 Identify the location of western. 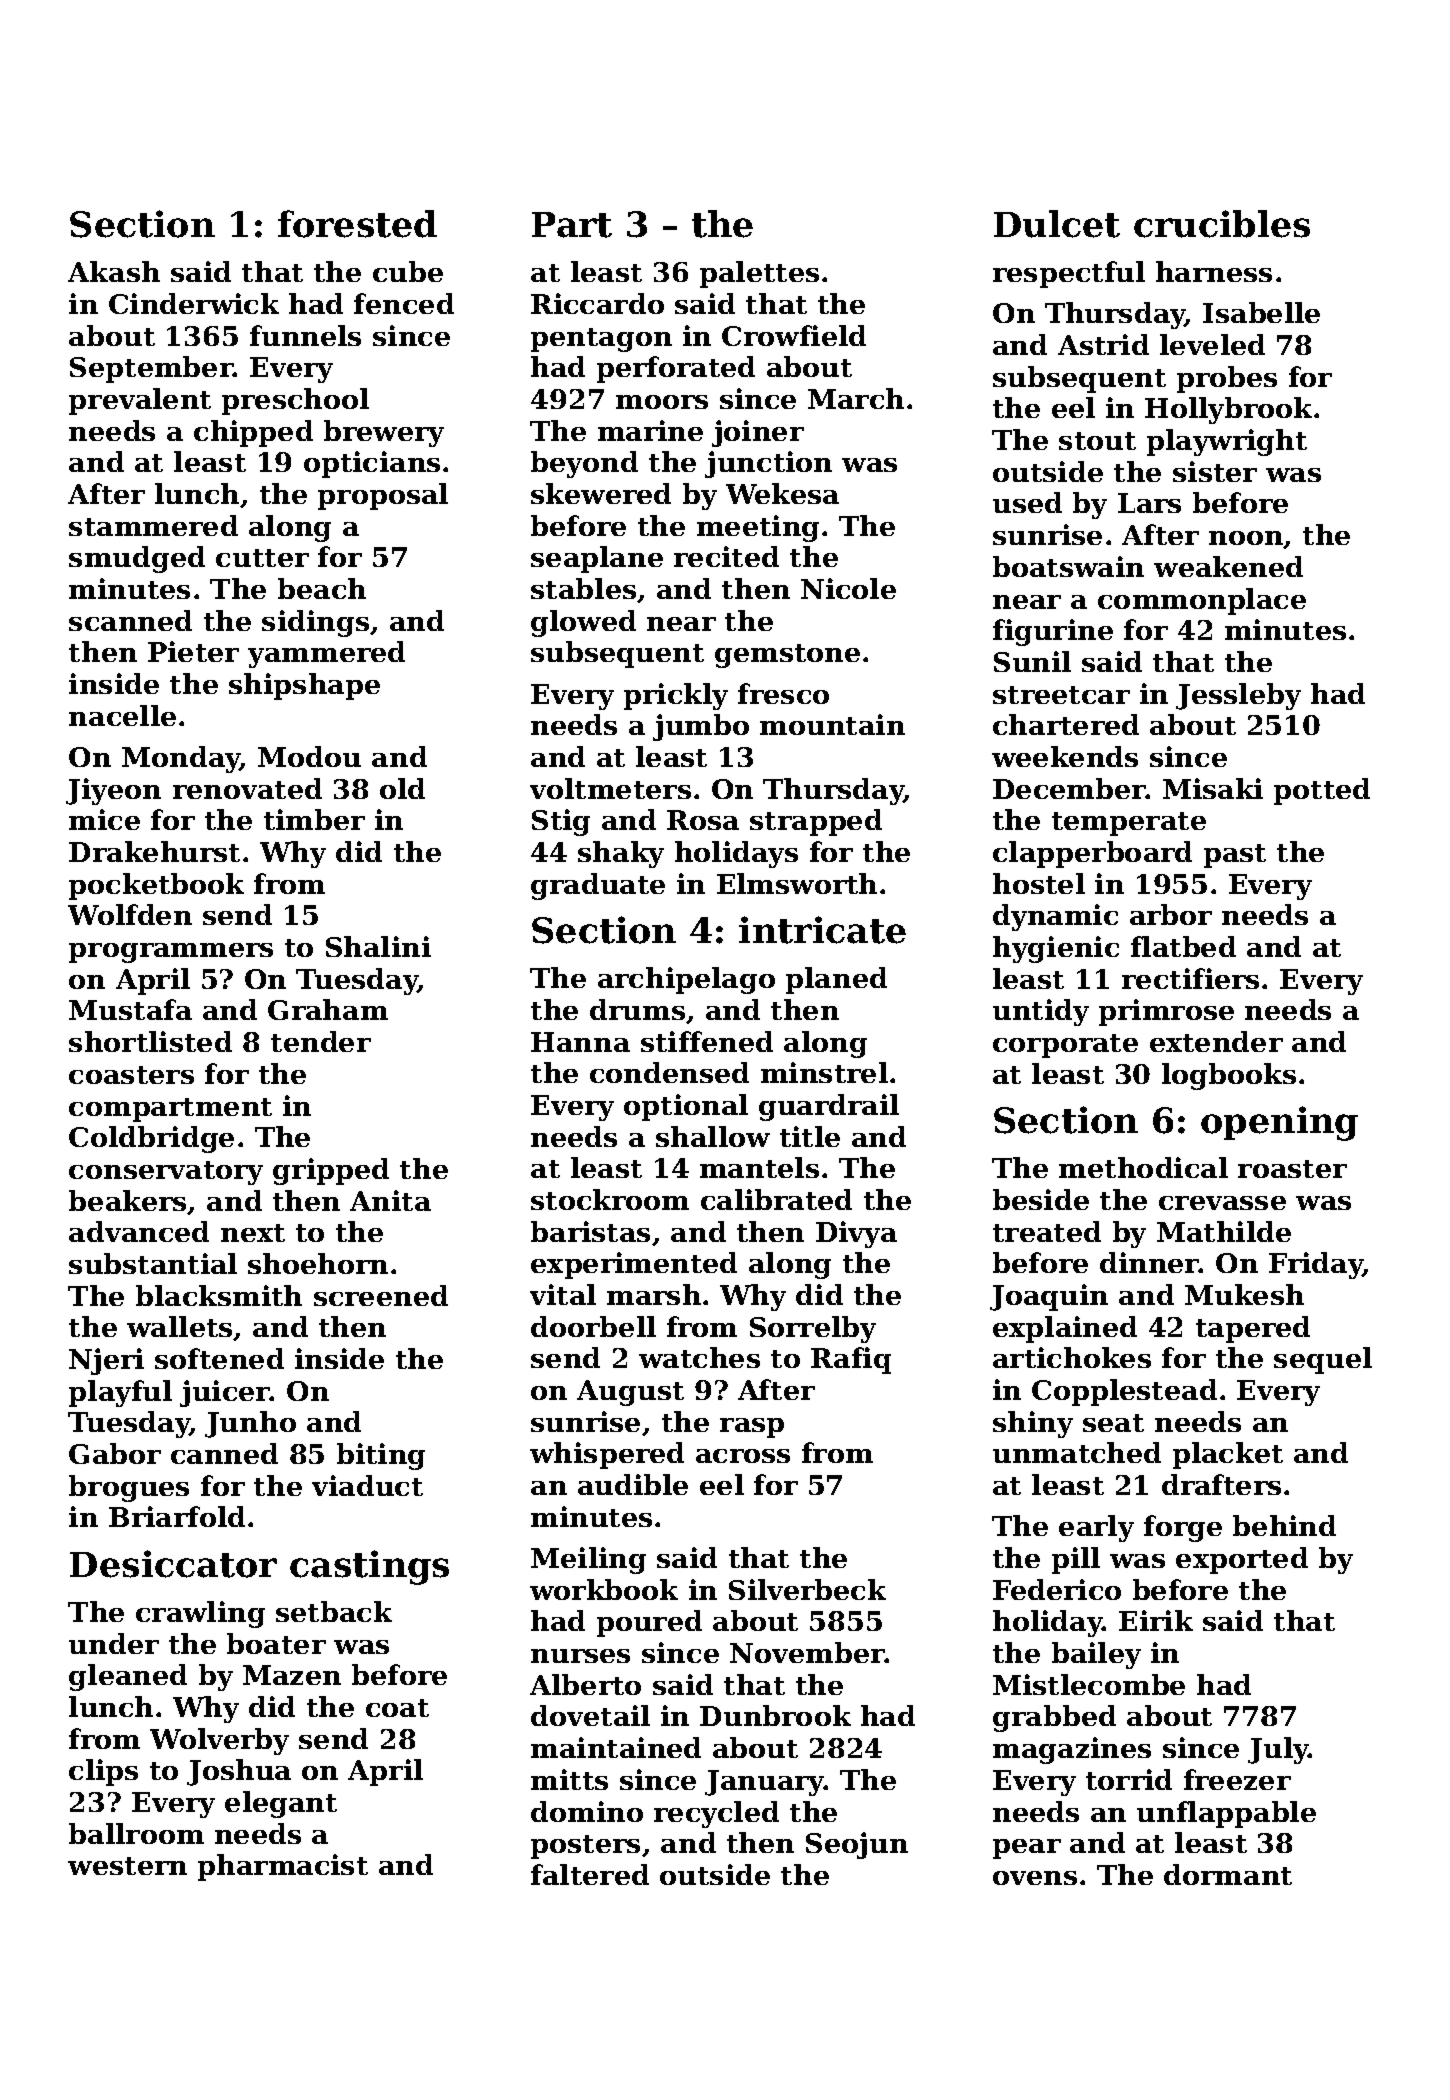
(127, 1866).
